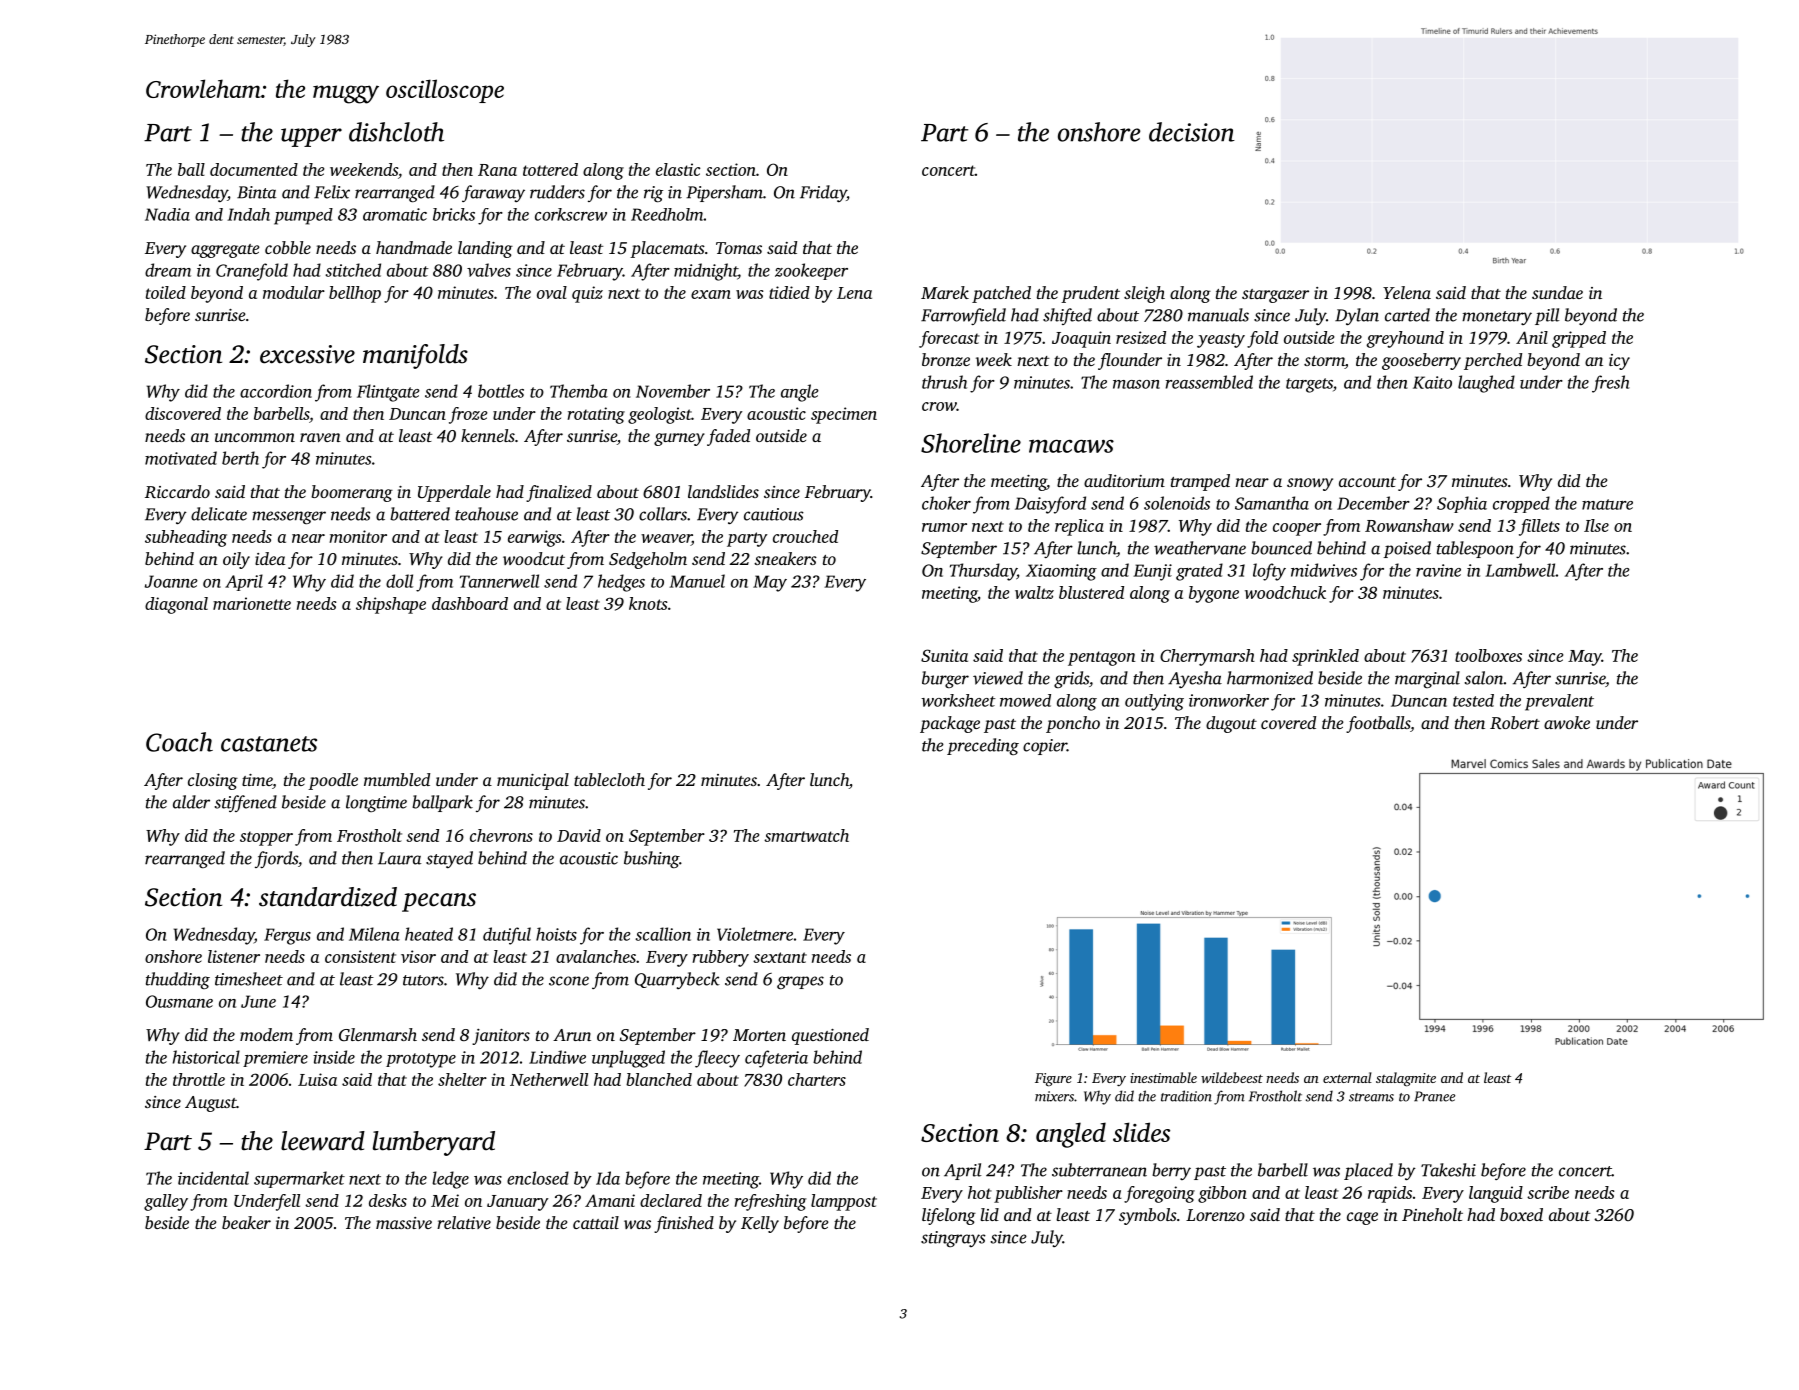 The height and width of the document is (1390, 1799). I want to click on dishcloth, so click(396, 132).
